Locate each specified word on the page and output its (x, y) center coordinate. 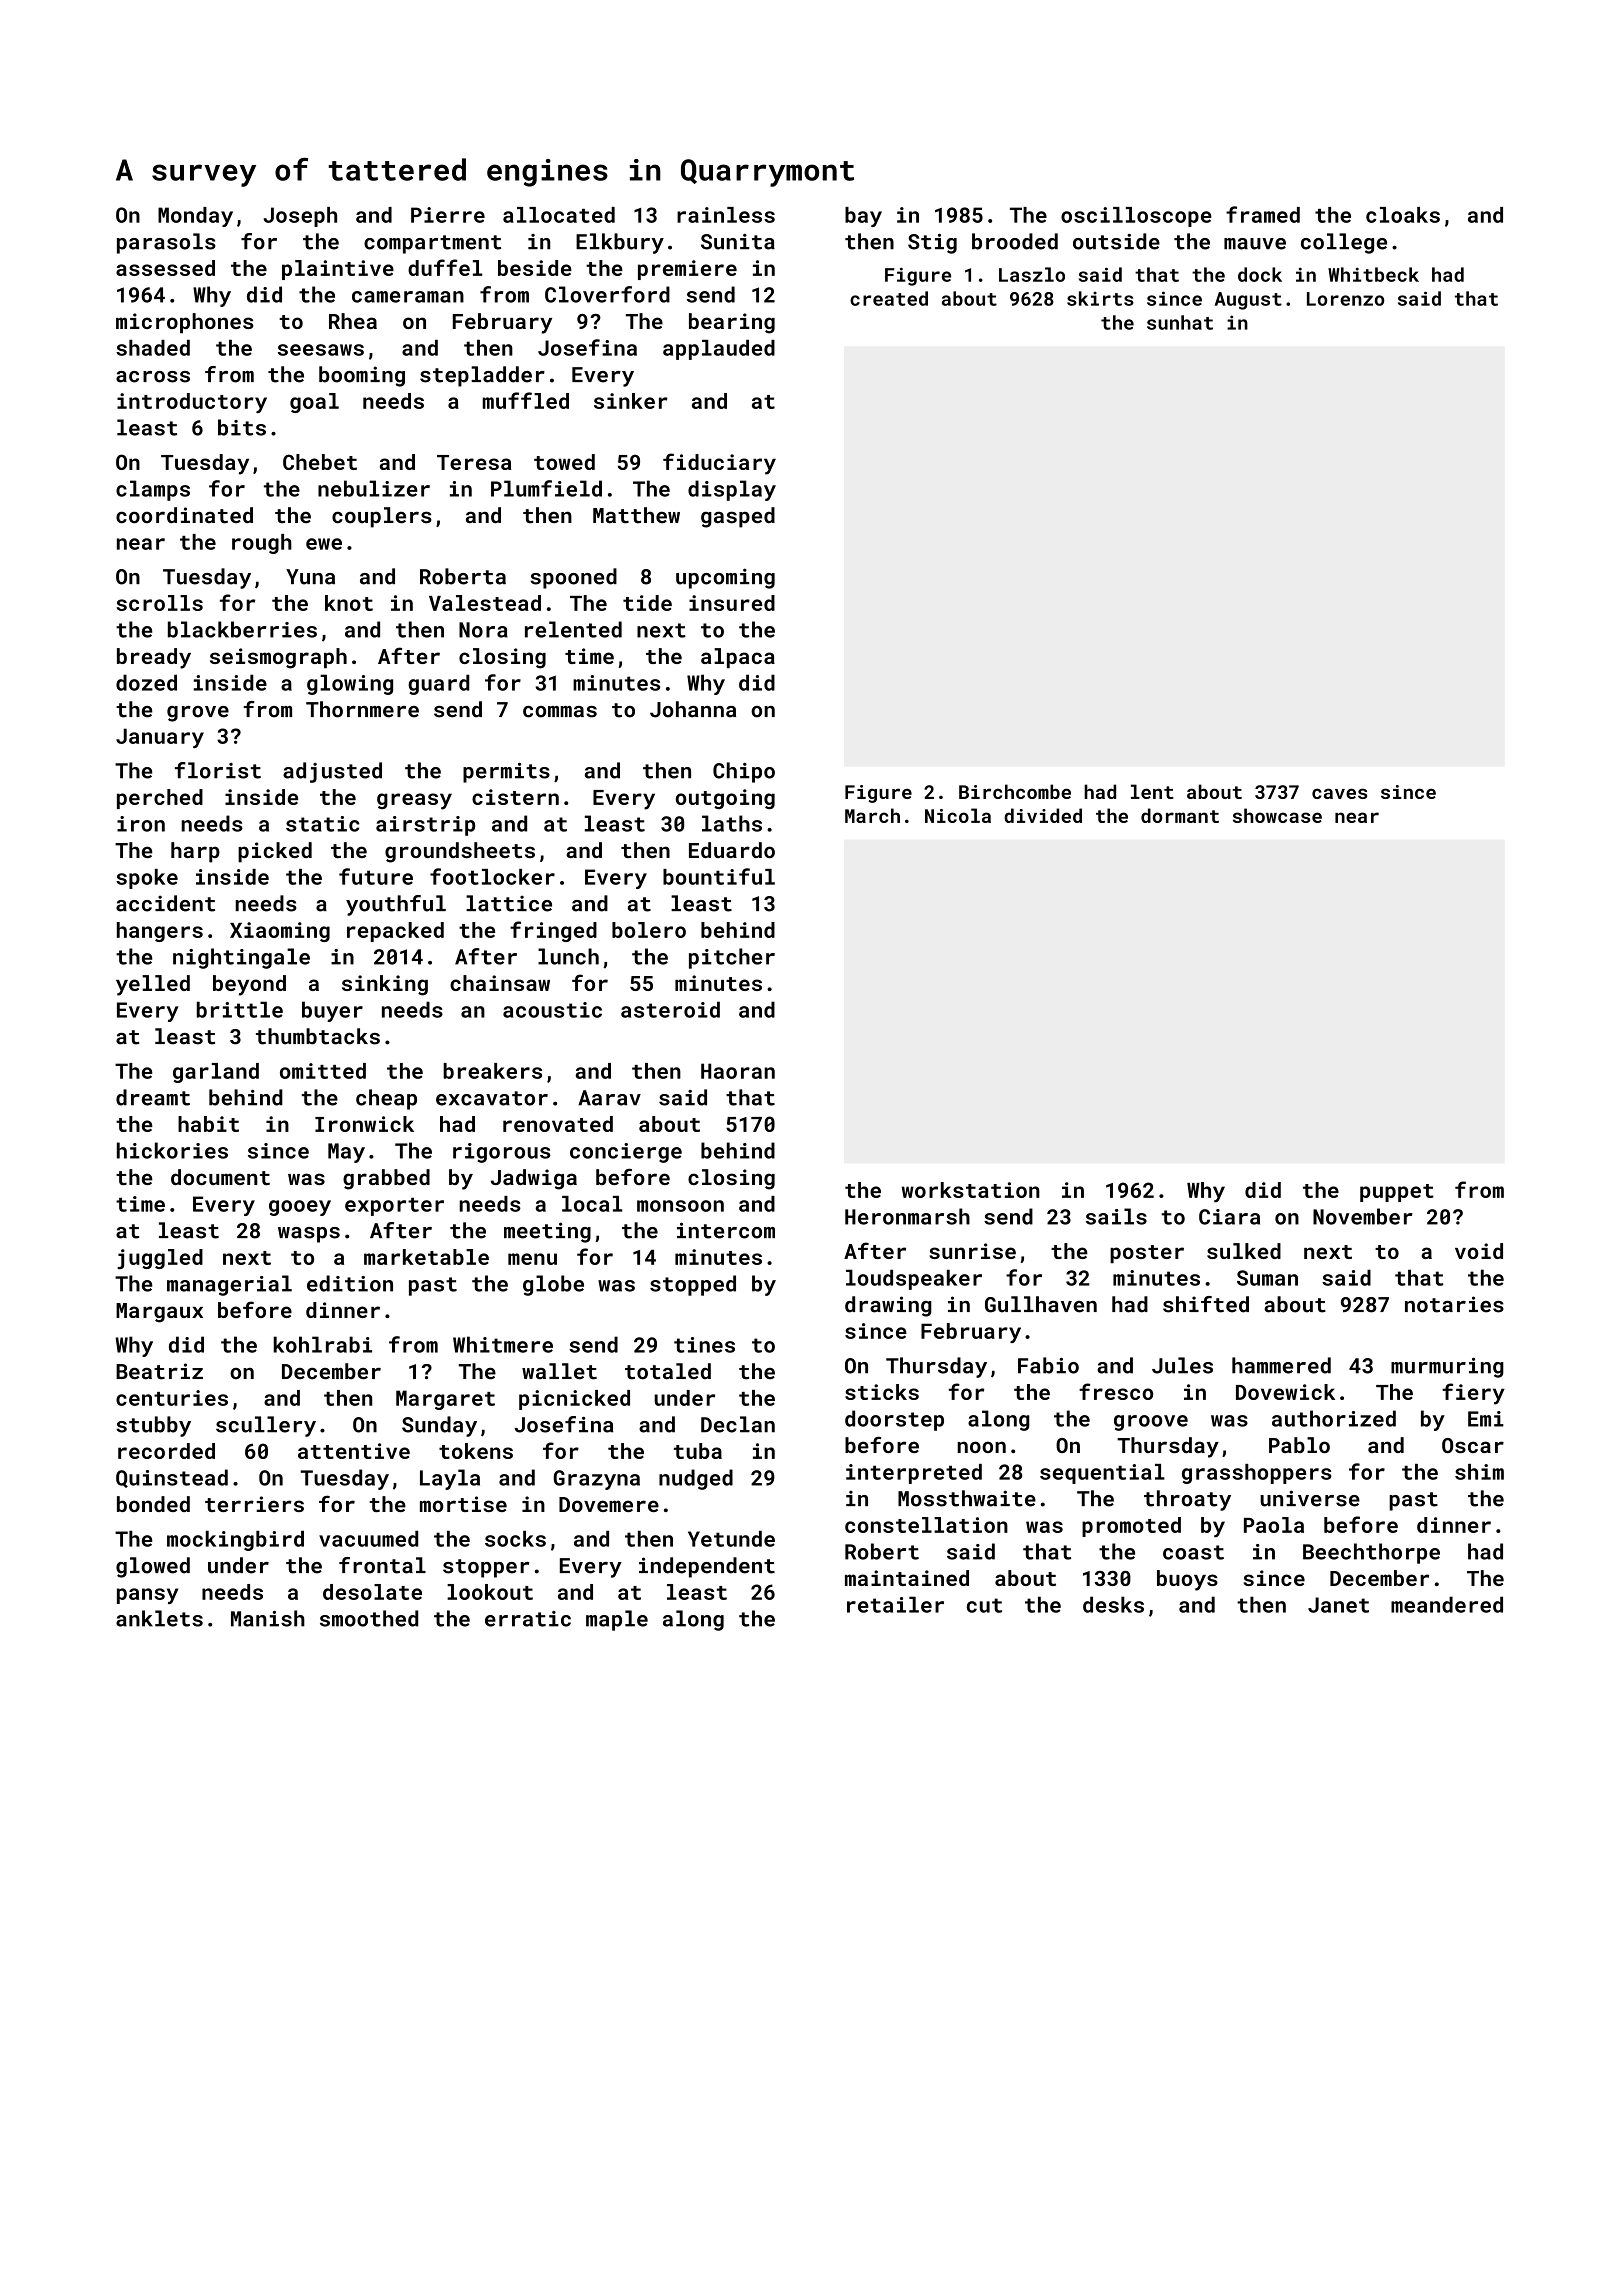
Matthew (636, 515)
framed (1263, 214)
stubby (153, 1426)
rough (262, 544)
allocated (559, 215)
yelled (153, 985)
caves (1339, 793)
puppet (1397, 1193)
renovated (558, 1124)
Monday (195, 217)
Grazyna (596, 1480)
